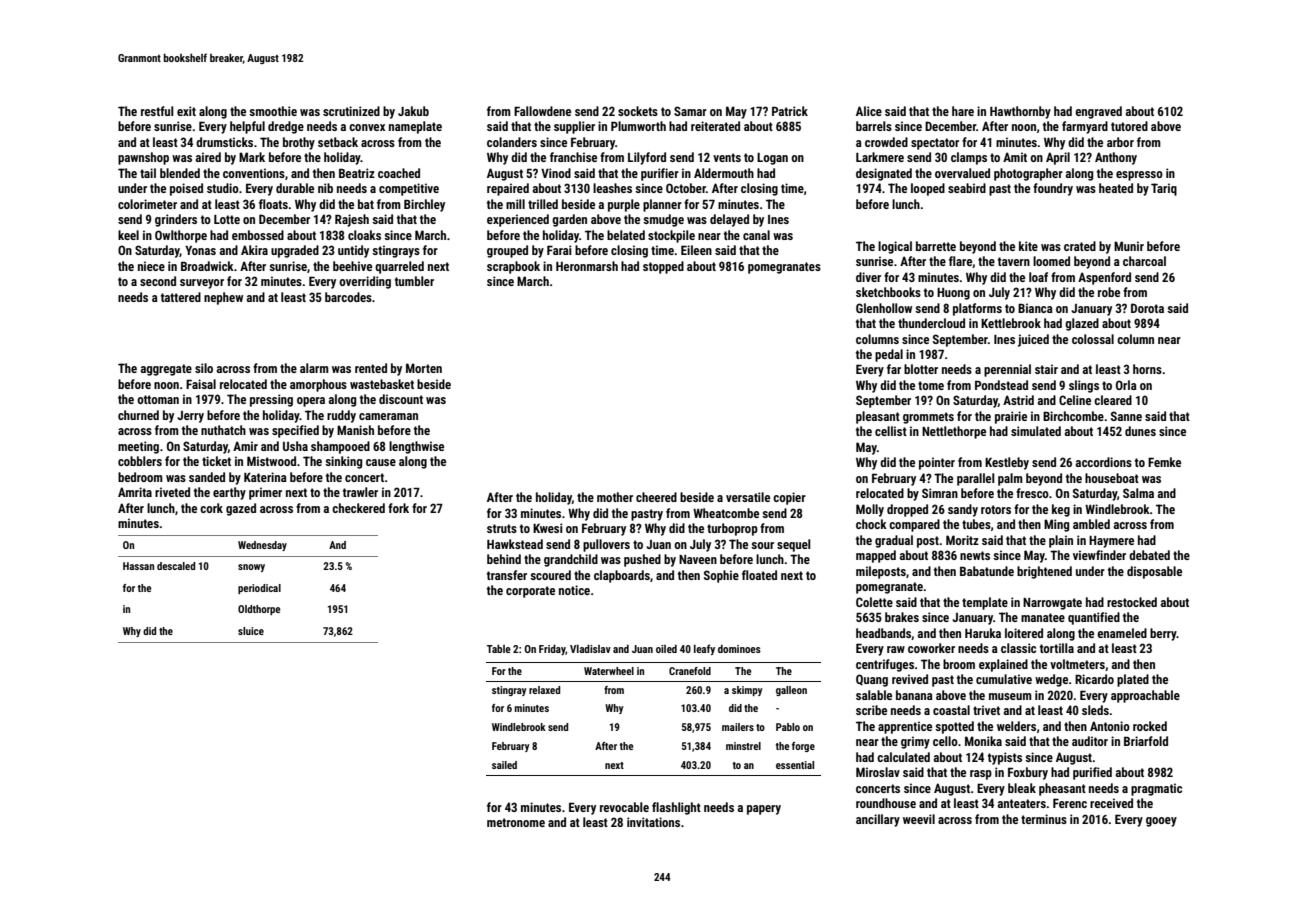 The height and width of the screenshot is (924, 1308). What do you see at coordinates (186, 111) in the screenshot?
I see `exit` at bounding box center [186, 111].
